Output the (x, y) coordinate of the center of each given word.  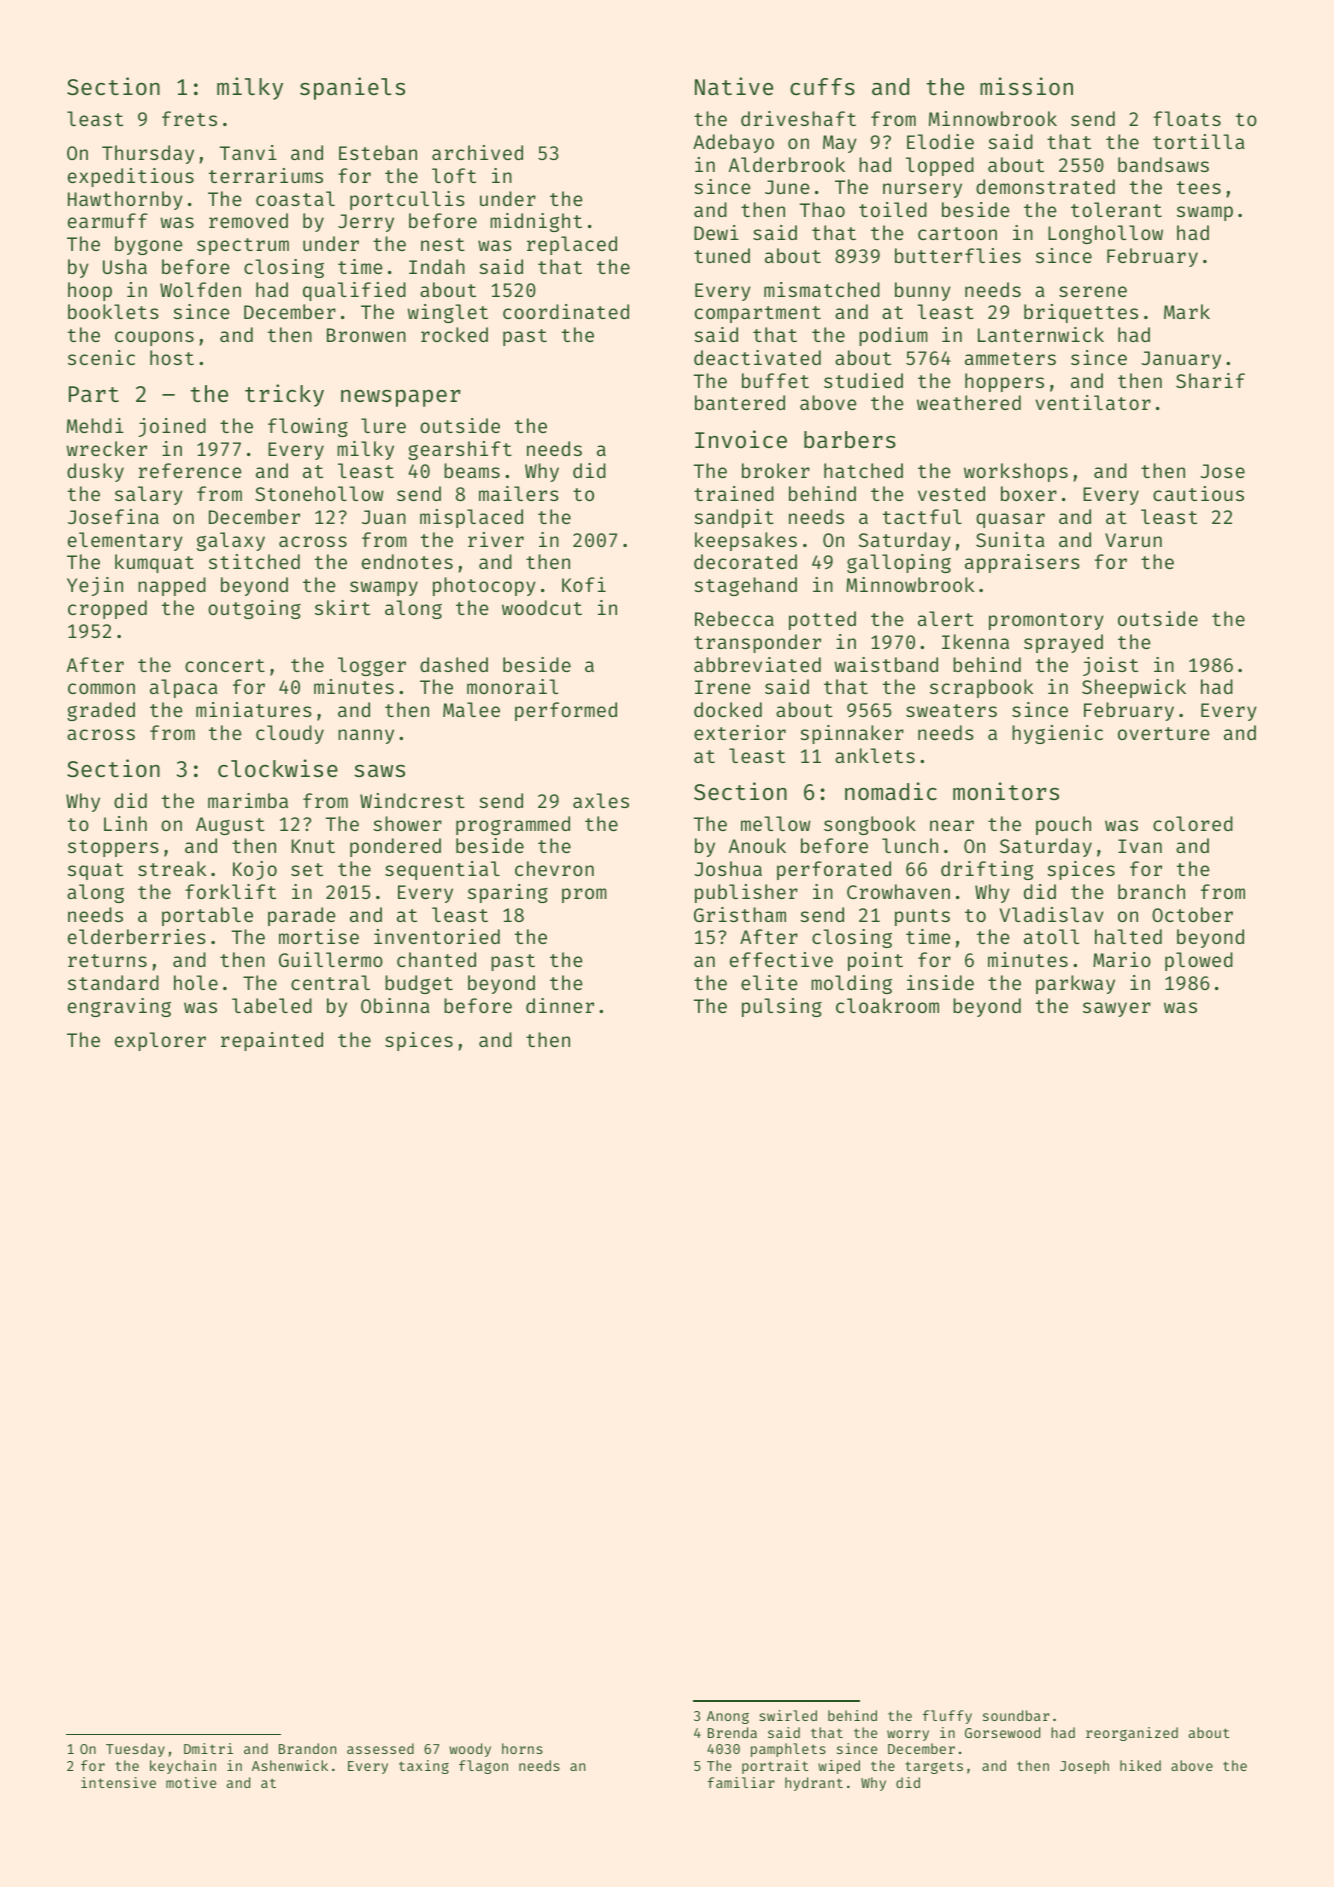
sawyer (1117, 1009)
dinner (560, 1005)
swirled (788, 1715)
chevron (554, 868)
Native (734, 86)
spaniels (352, 88)
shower (407, 823)
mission (1026, 86)
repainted (272, 1041)
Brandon (307, 1748)
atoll (1051, 936)
